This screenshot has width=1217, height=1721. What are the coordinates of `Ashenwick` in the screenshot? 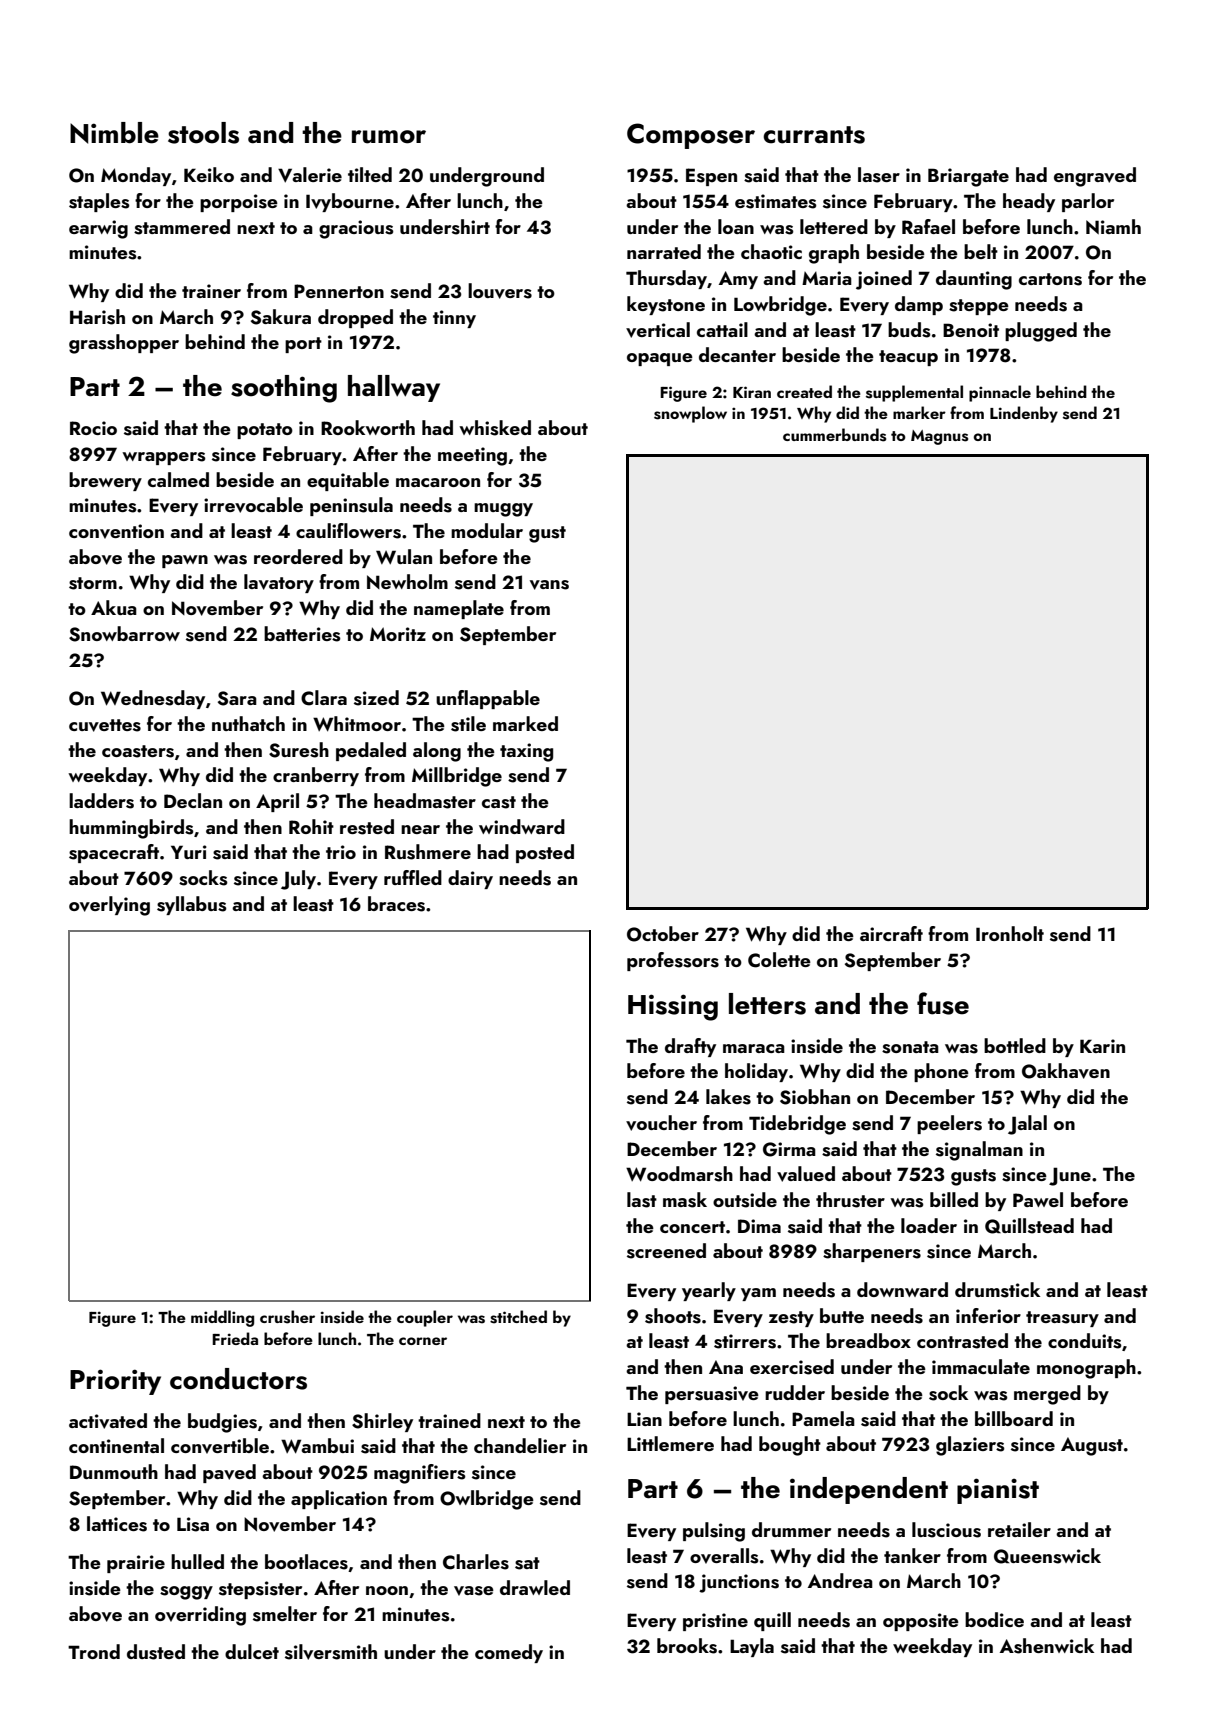 It's located at (1047, 1646).
